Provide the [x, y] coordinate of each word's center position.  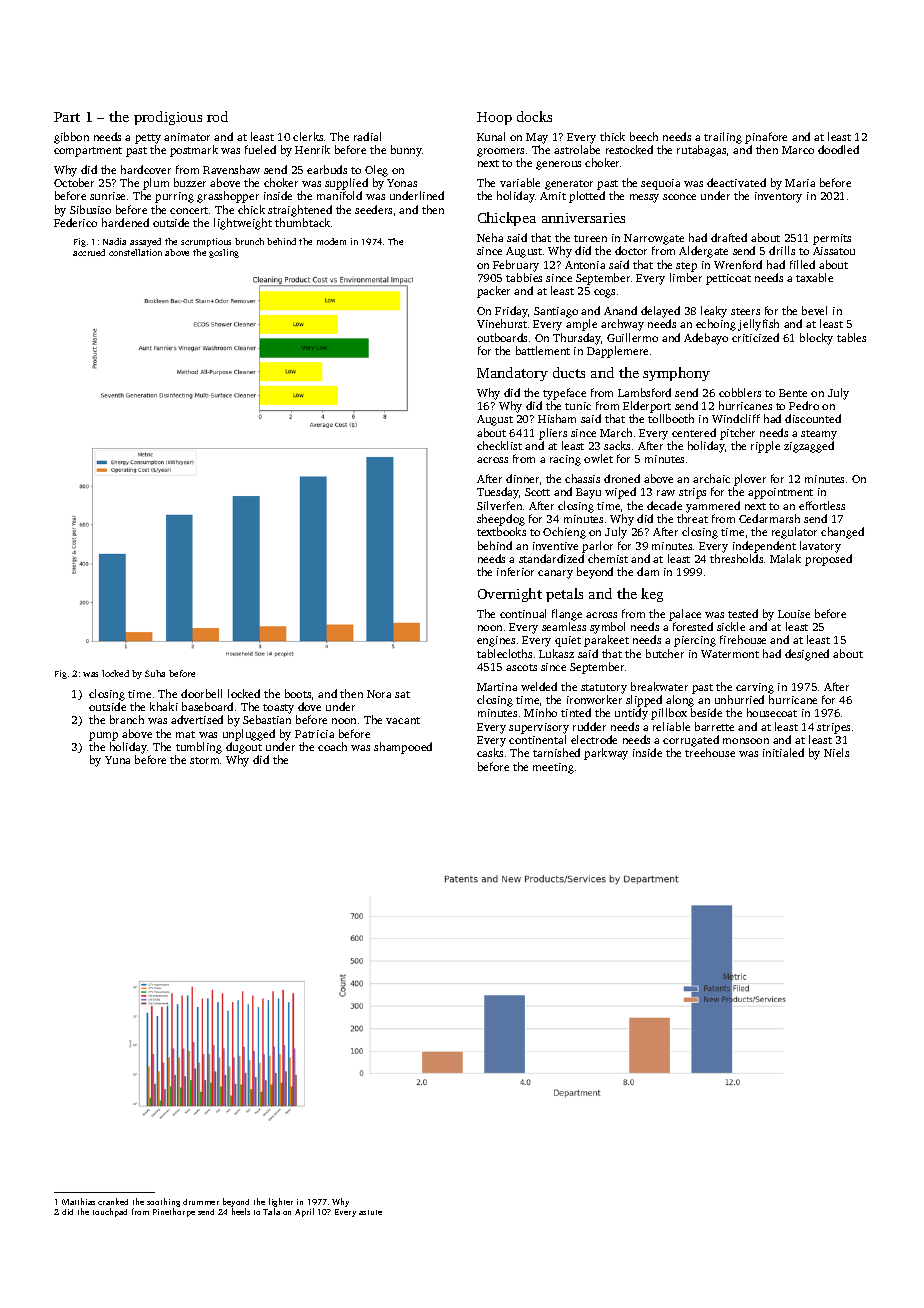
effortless [822, 505]
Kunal [491, 136]
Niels [836, 752]
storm [204, 760]
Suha [155, 673]
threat [692, 518]
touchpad [110, 1212]
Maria [800, 183]
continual [523, 613]
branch [127, 719]
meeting [553, 768]
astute [370, 1212]
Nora [379, 694]
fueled [260, 149]
